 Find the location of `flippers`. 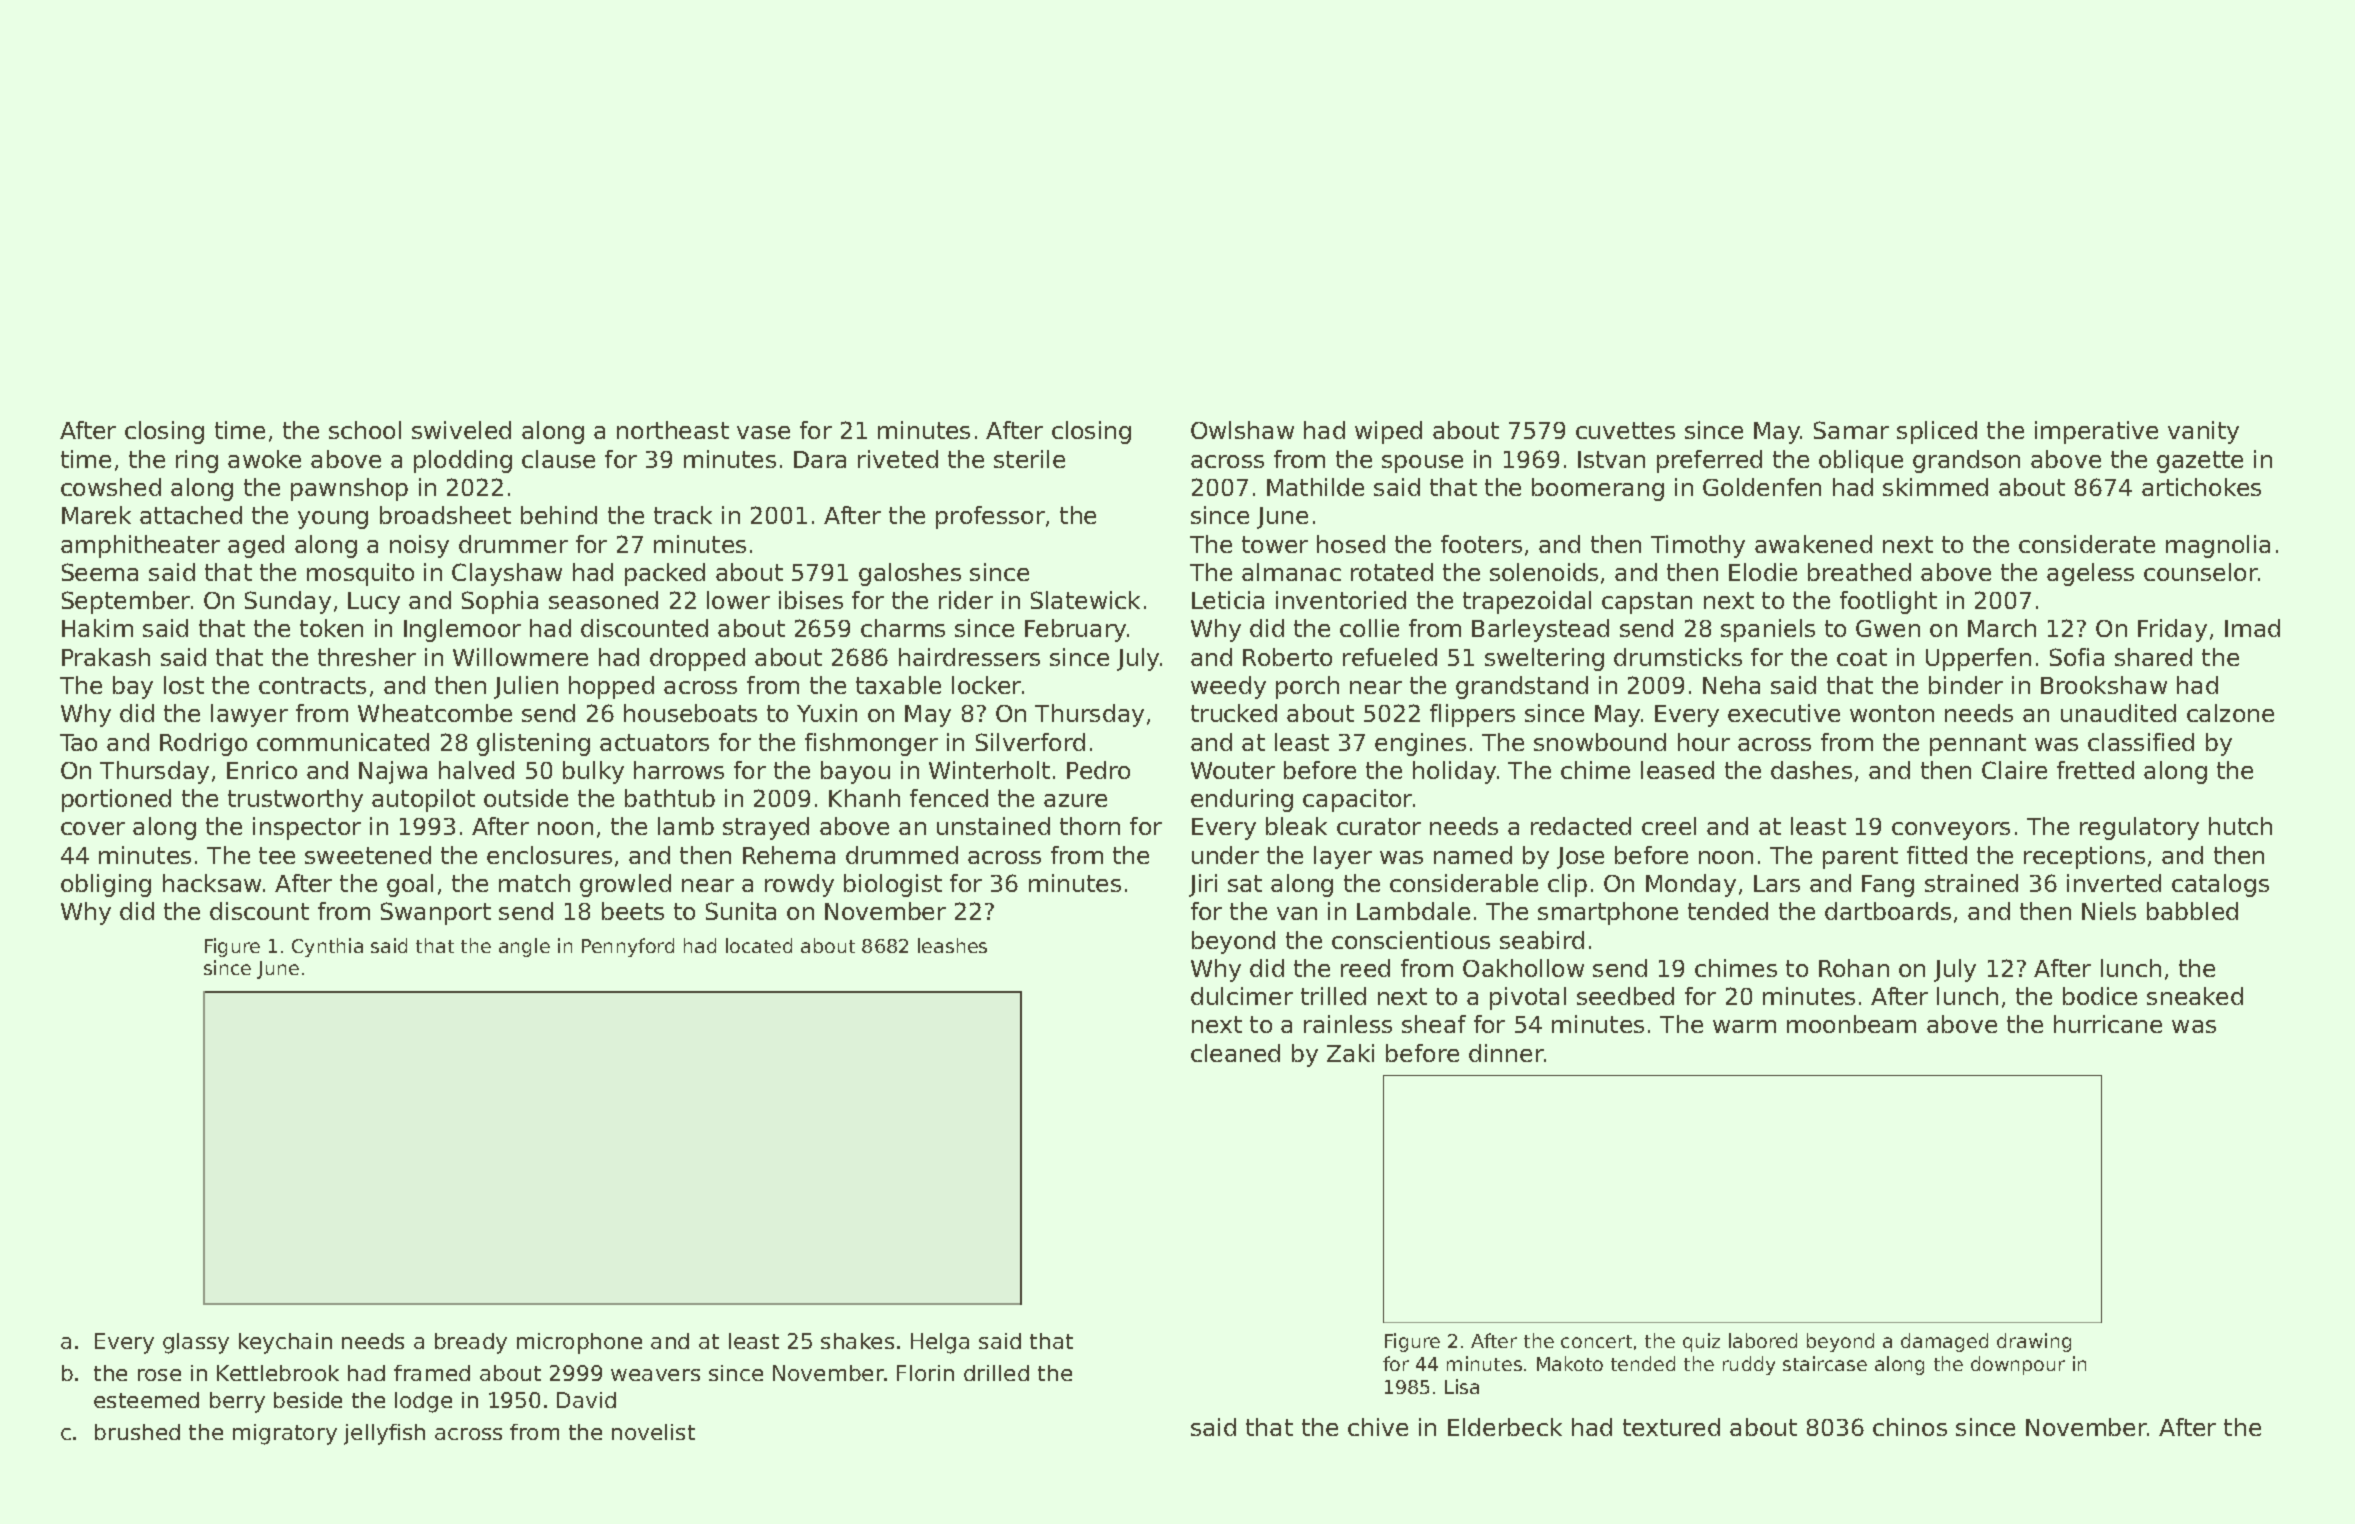

flippers is located at coordinates (1472, 715).
